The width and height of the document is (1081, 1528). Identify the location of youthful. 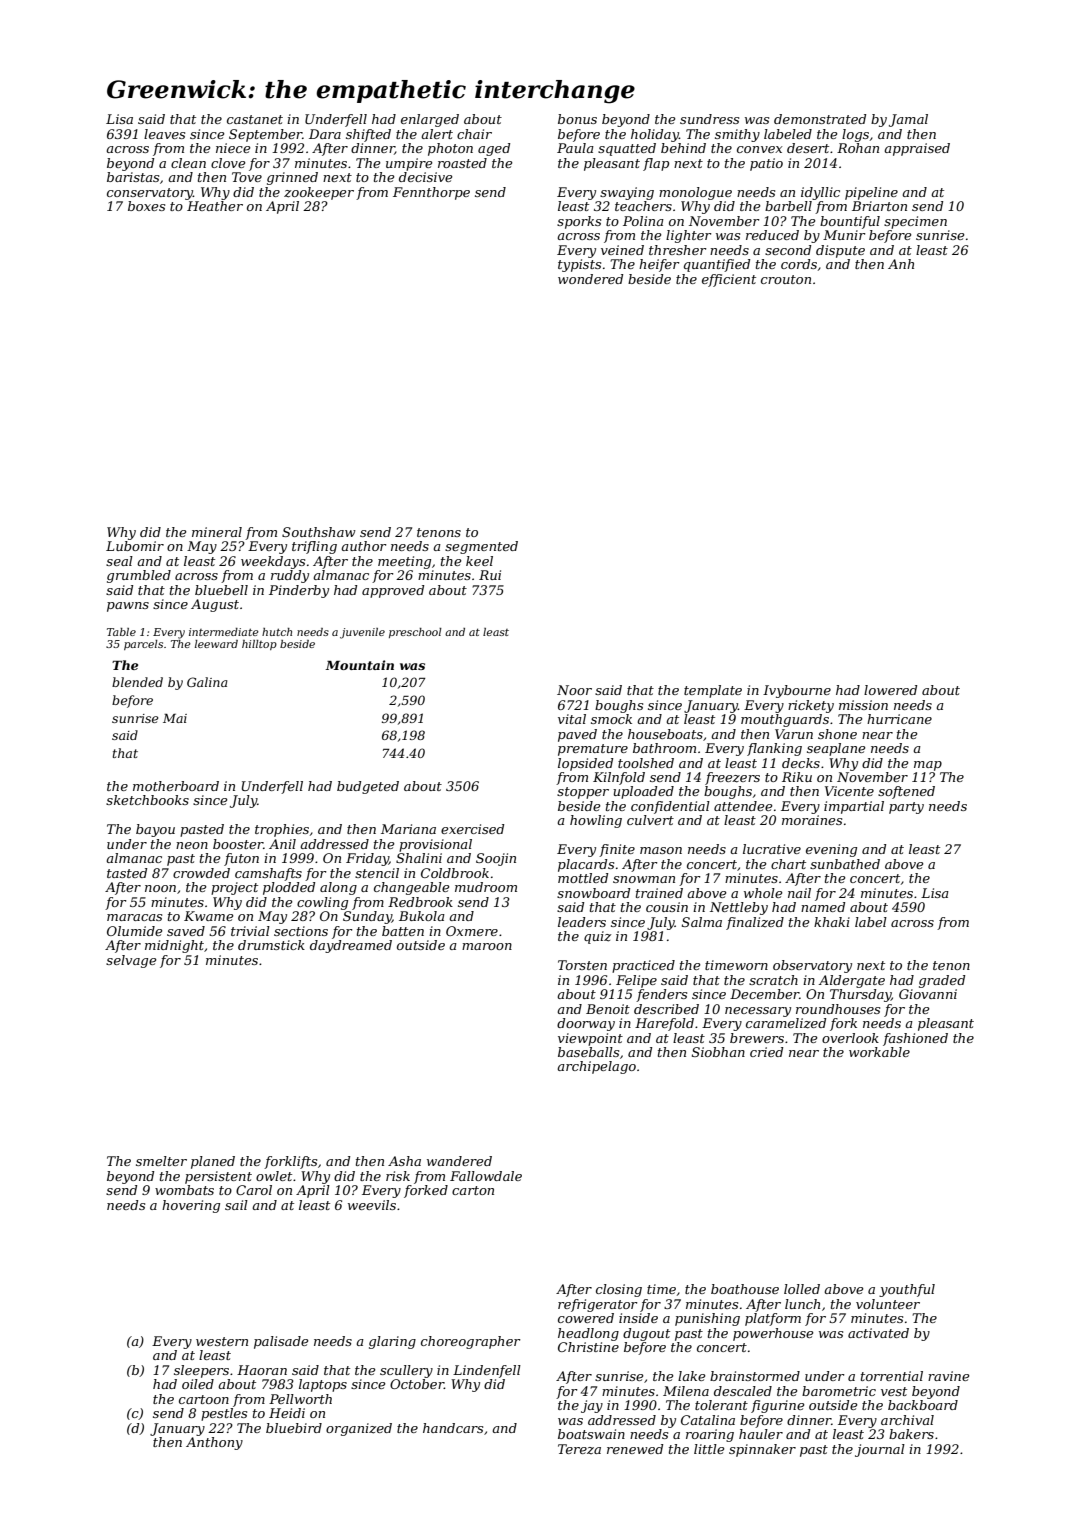
(907, 1290).
